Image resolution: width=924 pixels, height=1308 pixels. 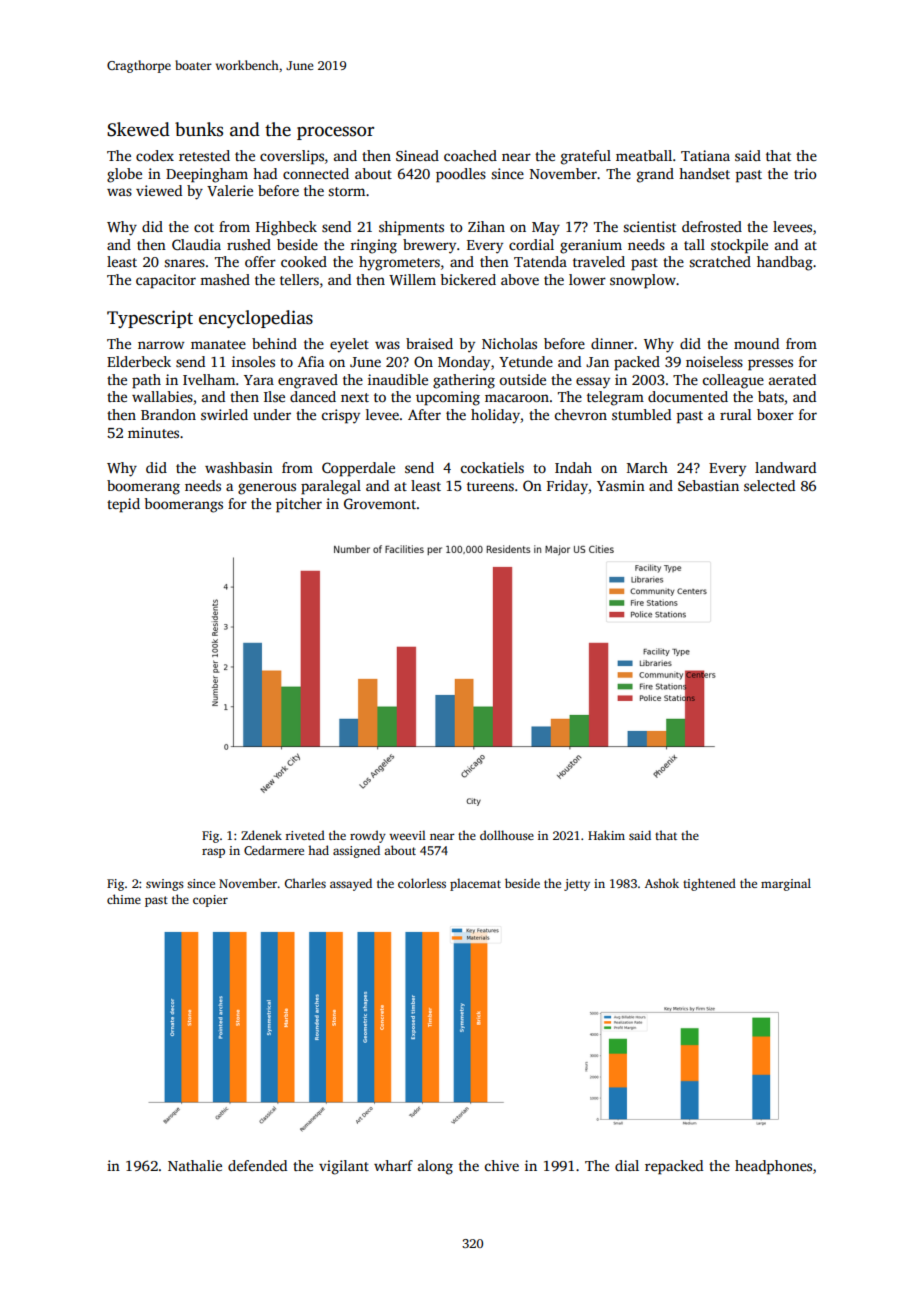 I want to click on Yasmin, so click(x=621, y=485).
